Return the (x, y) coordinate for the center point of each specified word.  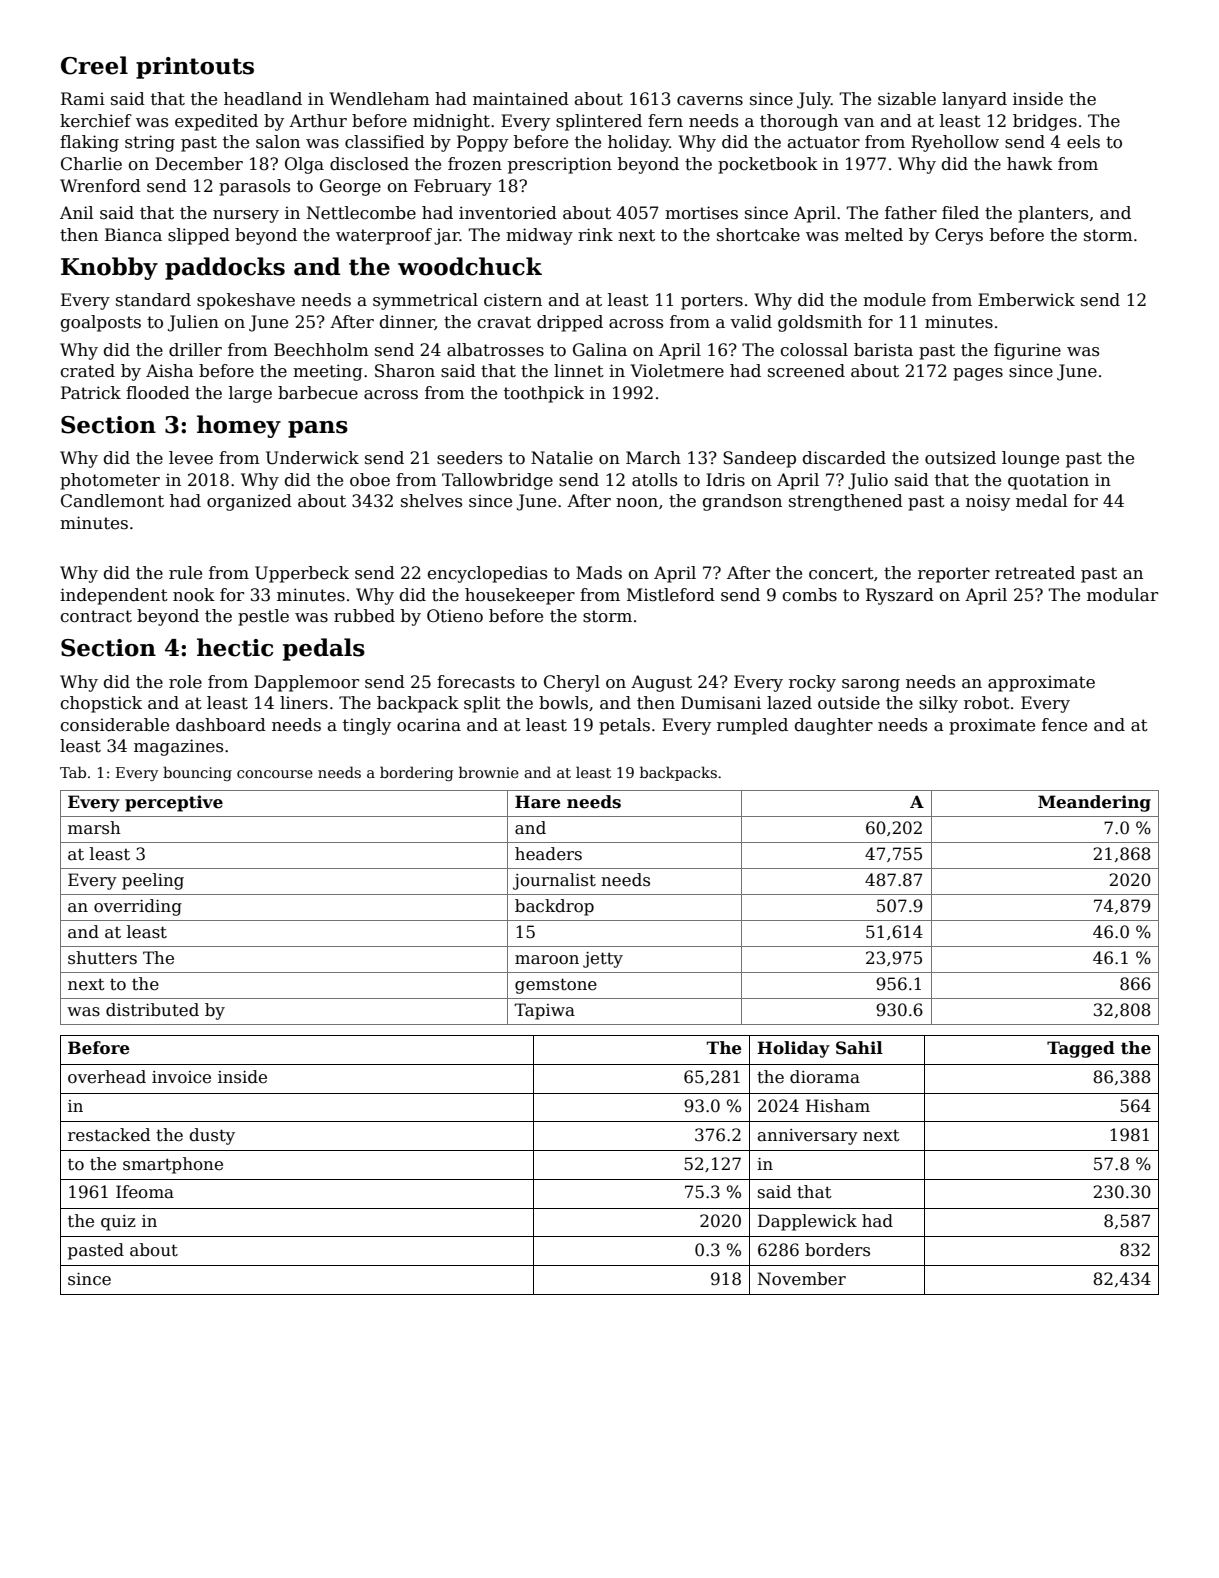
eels (1083, 142)
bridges (1045, 122)
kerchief (96, 121)
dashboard (221, 725)
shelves (431, 501)
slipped (199, 236)
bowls (563, 703)
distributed (152, 1010)
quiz (118, 1223)
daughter (834, 726)
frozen (475, 164)
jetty (603, 960)
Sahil (859, 1048)
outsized (960, 458)
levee (191, 458)
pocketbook (768, 165)
